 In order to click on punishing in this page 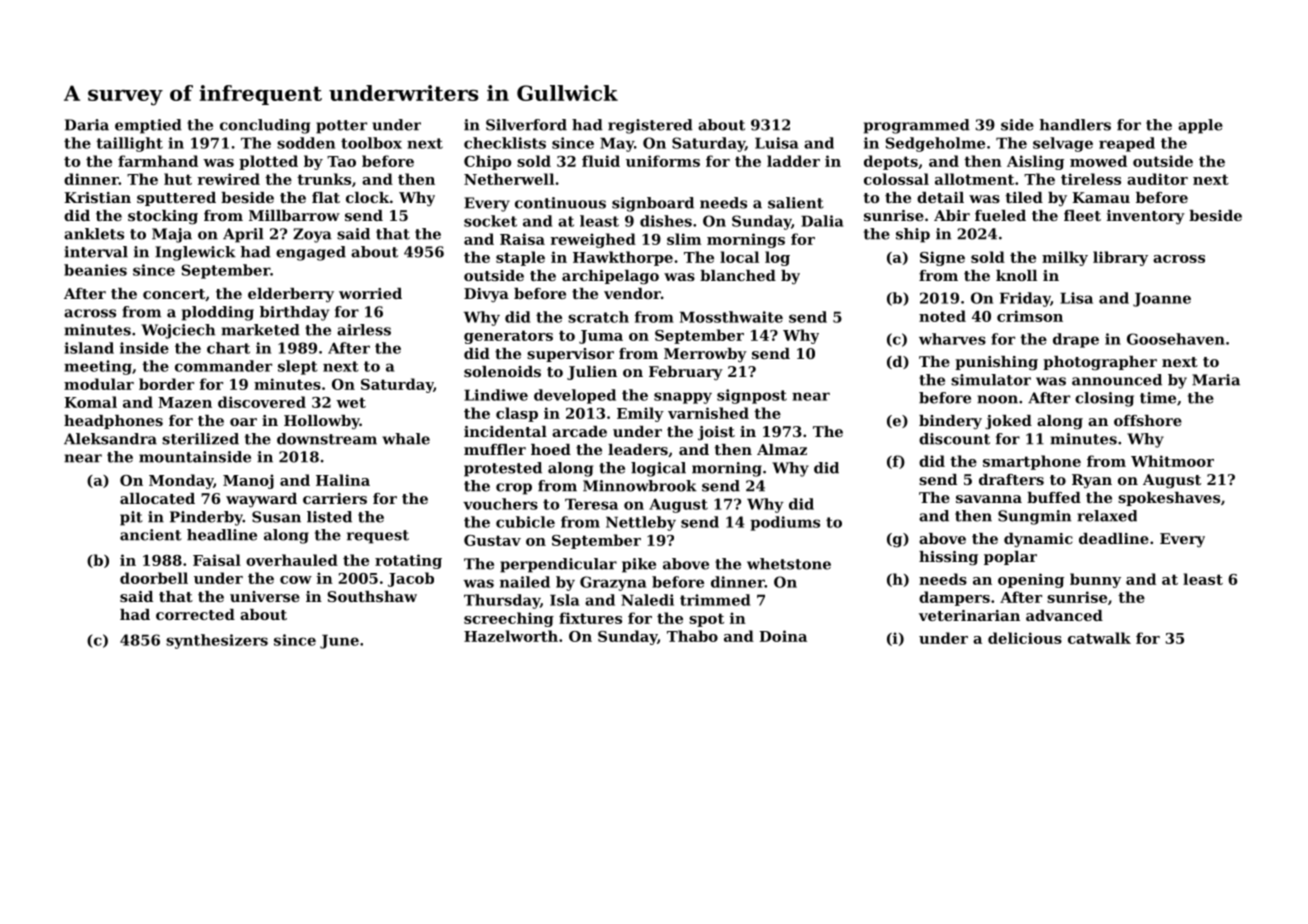, I will do `click(996, 363)`.
